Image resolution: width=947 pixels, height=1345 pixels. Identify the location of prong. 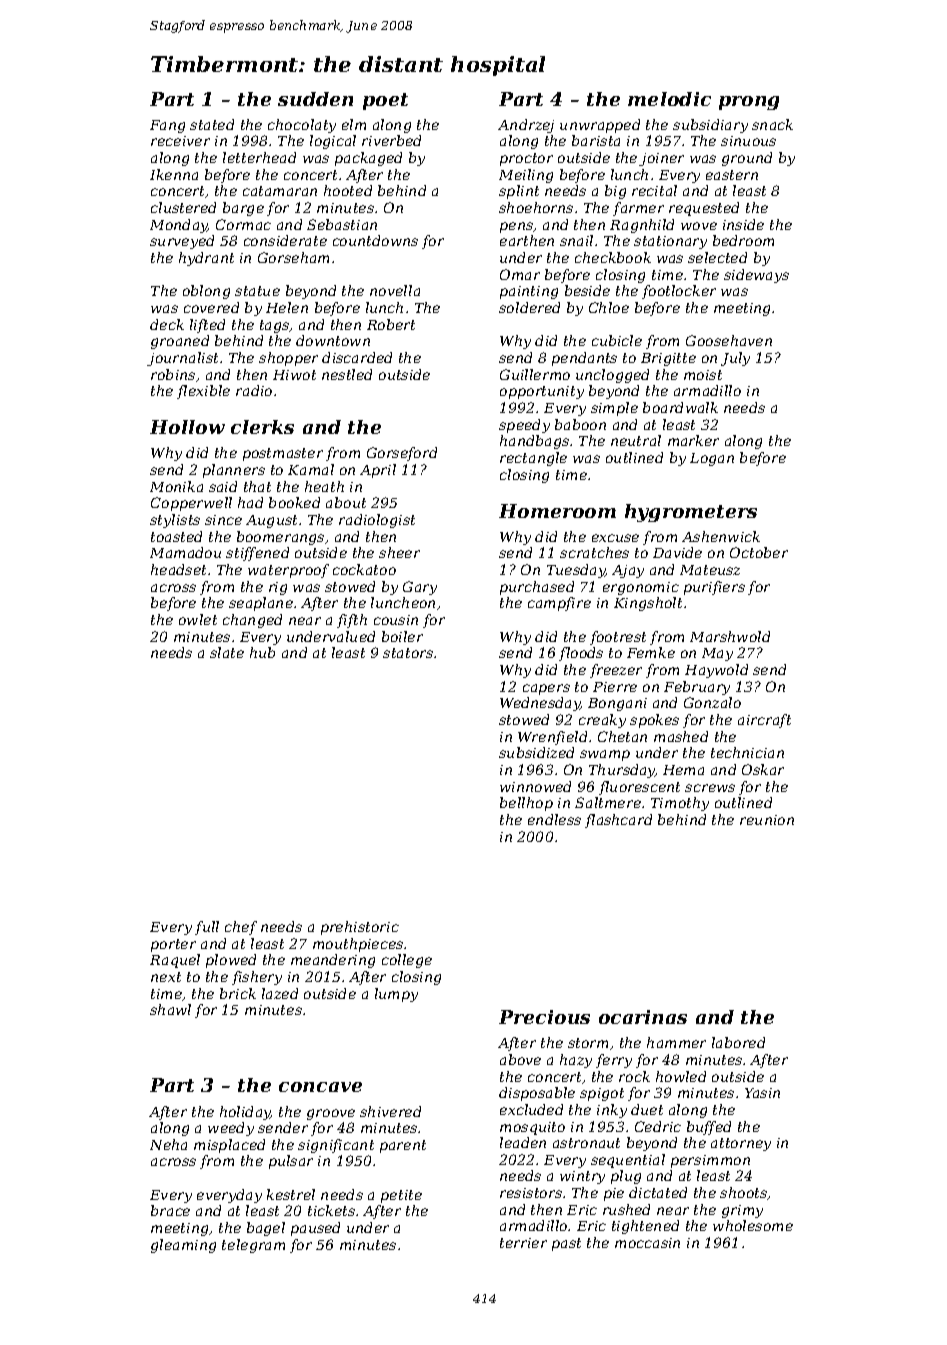
(749, 103).
